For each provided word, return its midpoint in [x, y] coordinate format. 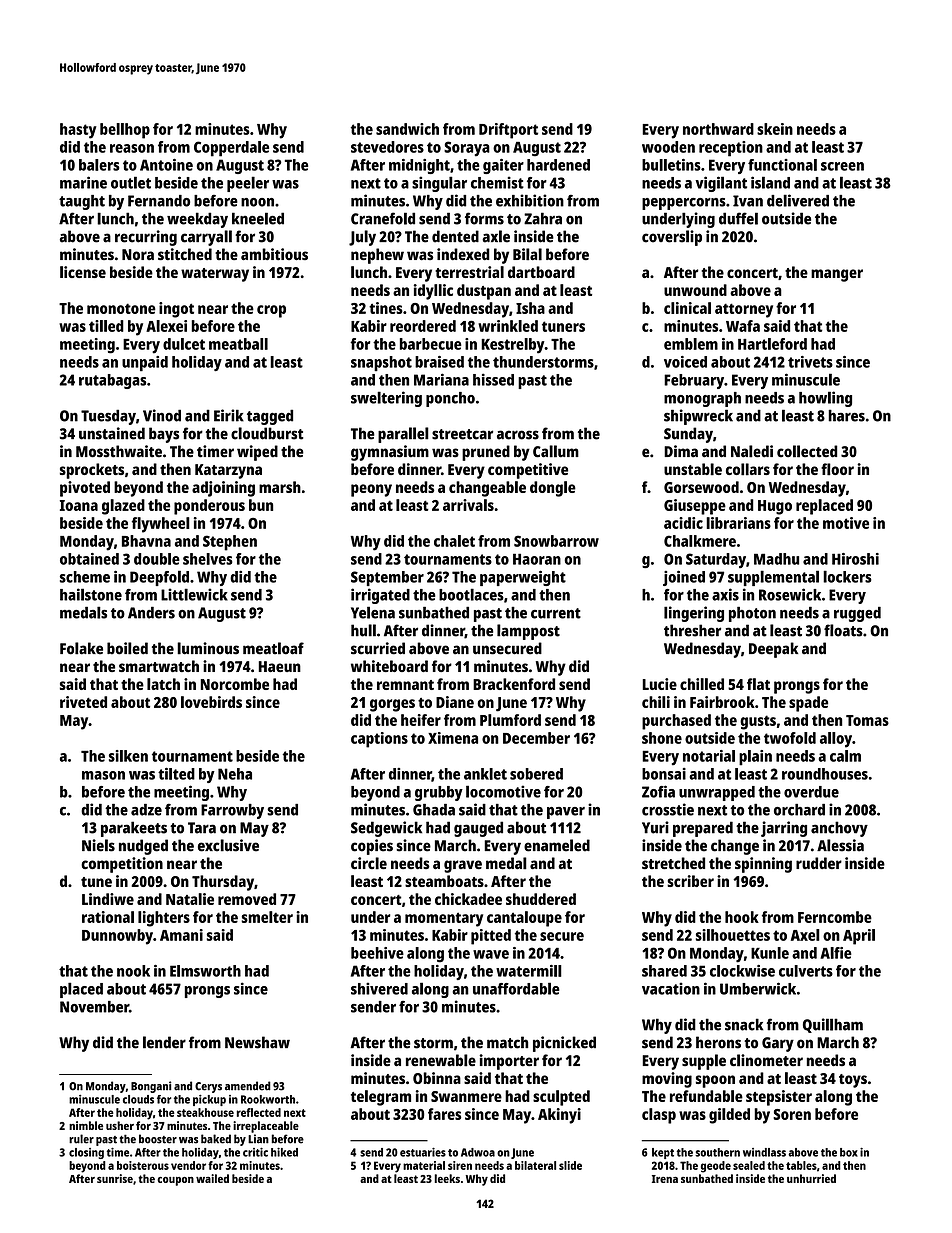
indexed [463, 254]
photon [752, 614]
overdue [811, 792]
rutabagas [112, 381]
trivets [810, 362]
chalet [454, 541]
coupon [175, 1181]
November [94, 1007]
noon [257, 202]
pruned [486, 453]
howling [825, 399]
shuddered [541, 899]
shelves [208, 559]
